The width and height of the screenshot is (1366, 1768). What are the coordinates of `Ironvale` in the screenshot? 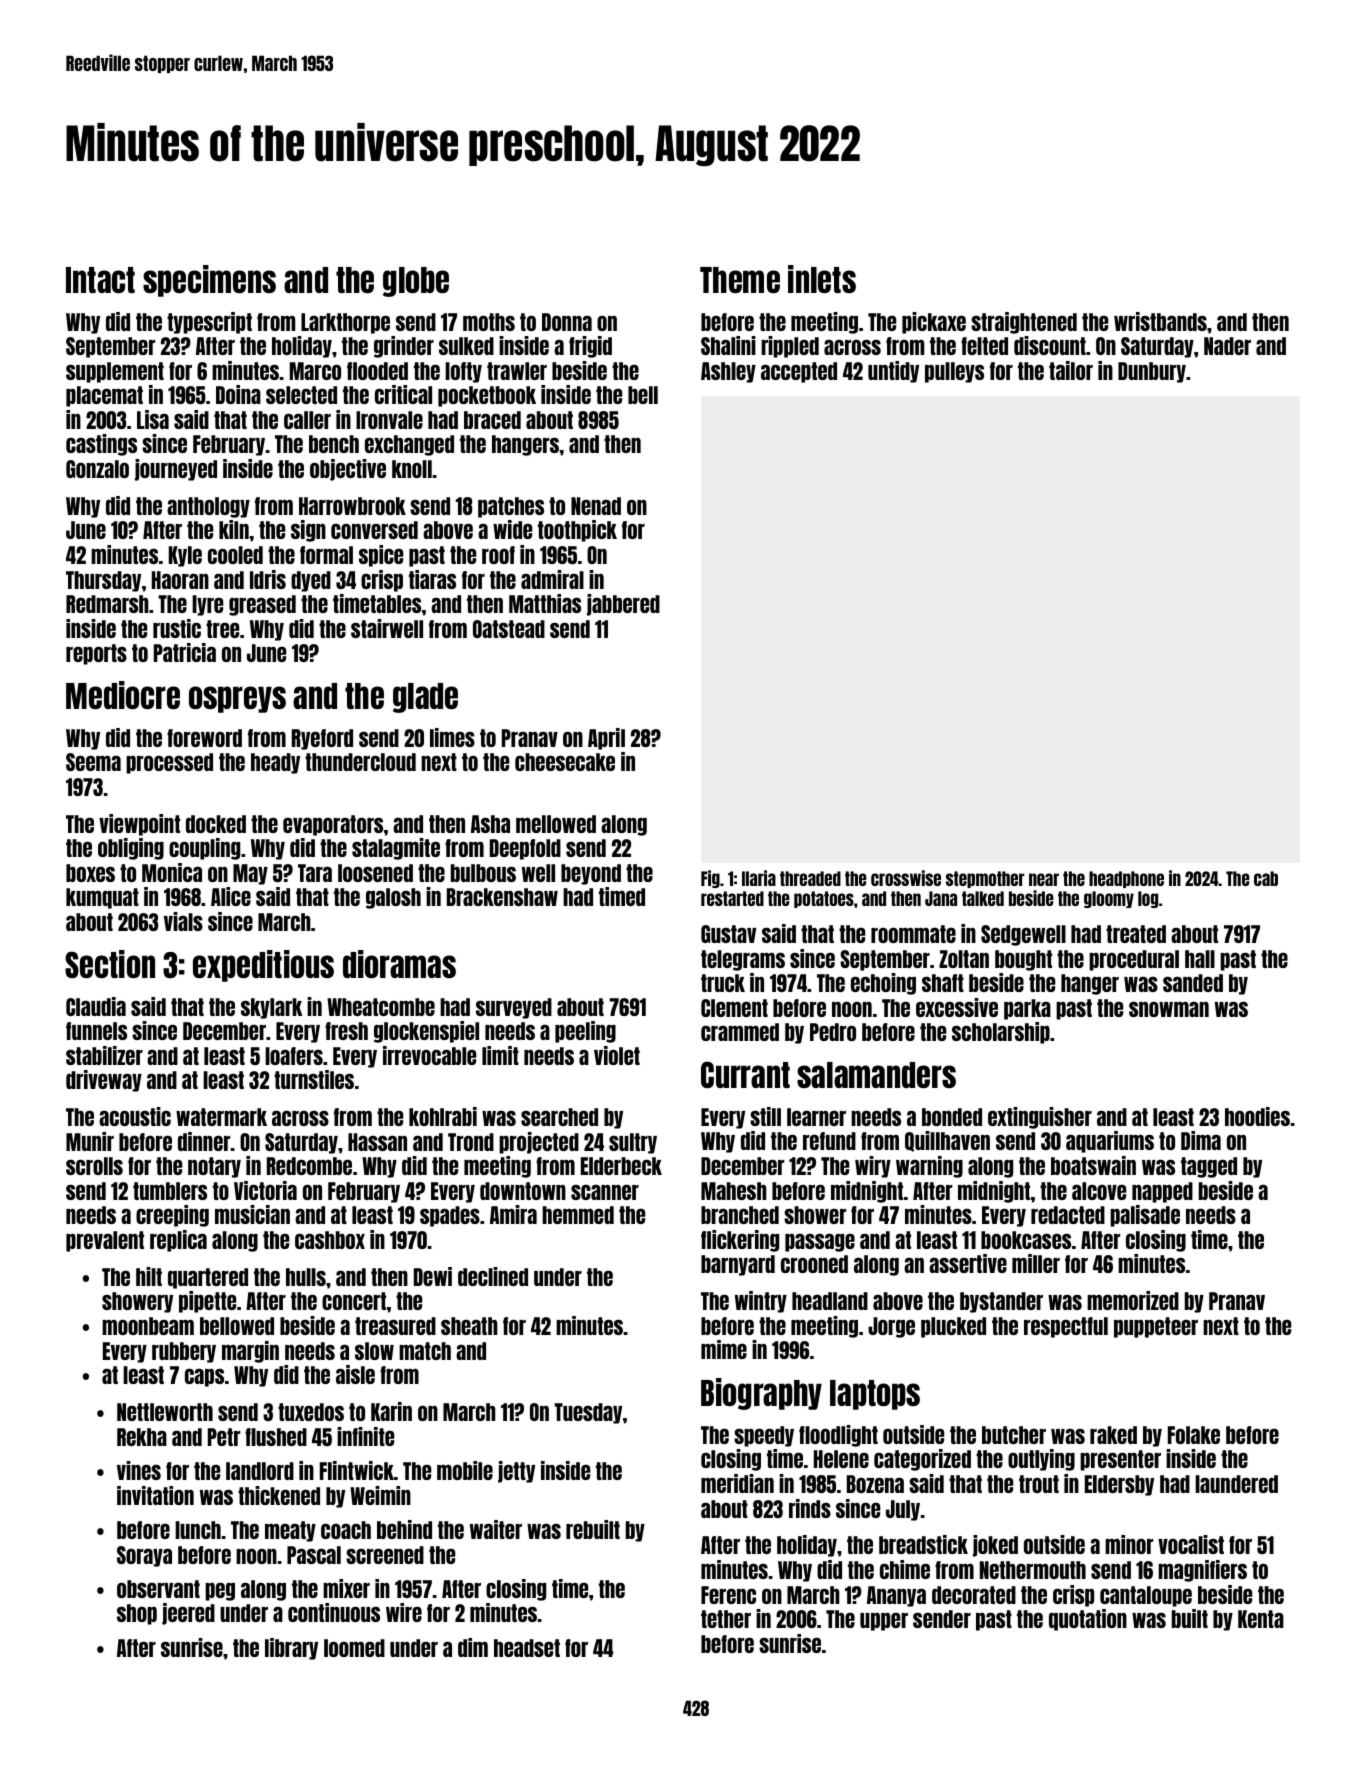 It's located at (389, 420).
